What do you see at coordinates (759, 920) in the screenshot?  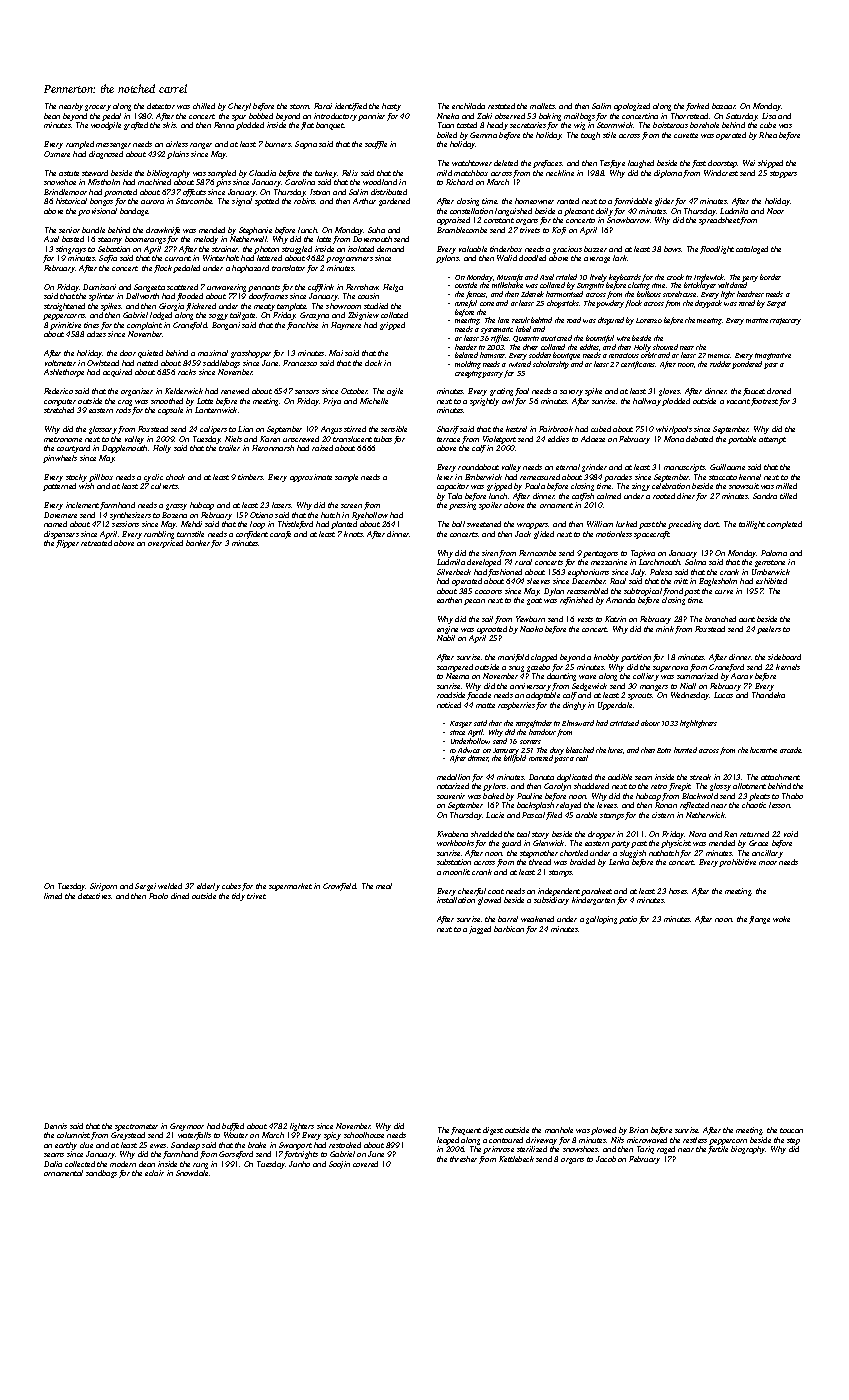 I see `flange` at bounding box center [759, 920].
